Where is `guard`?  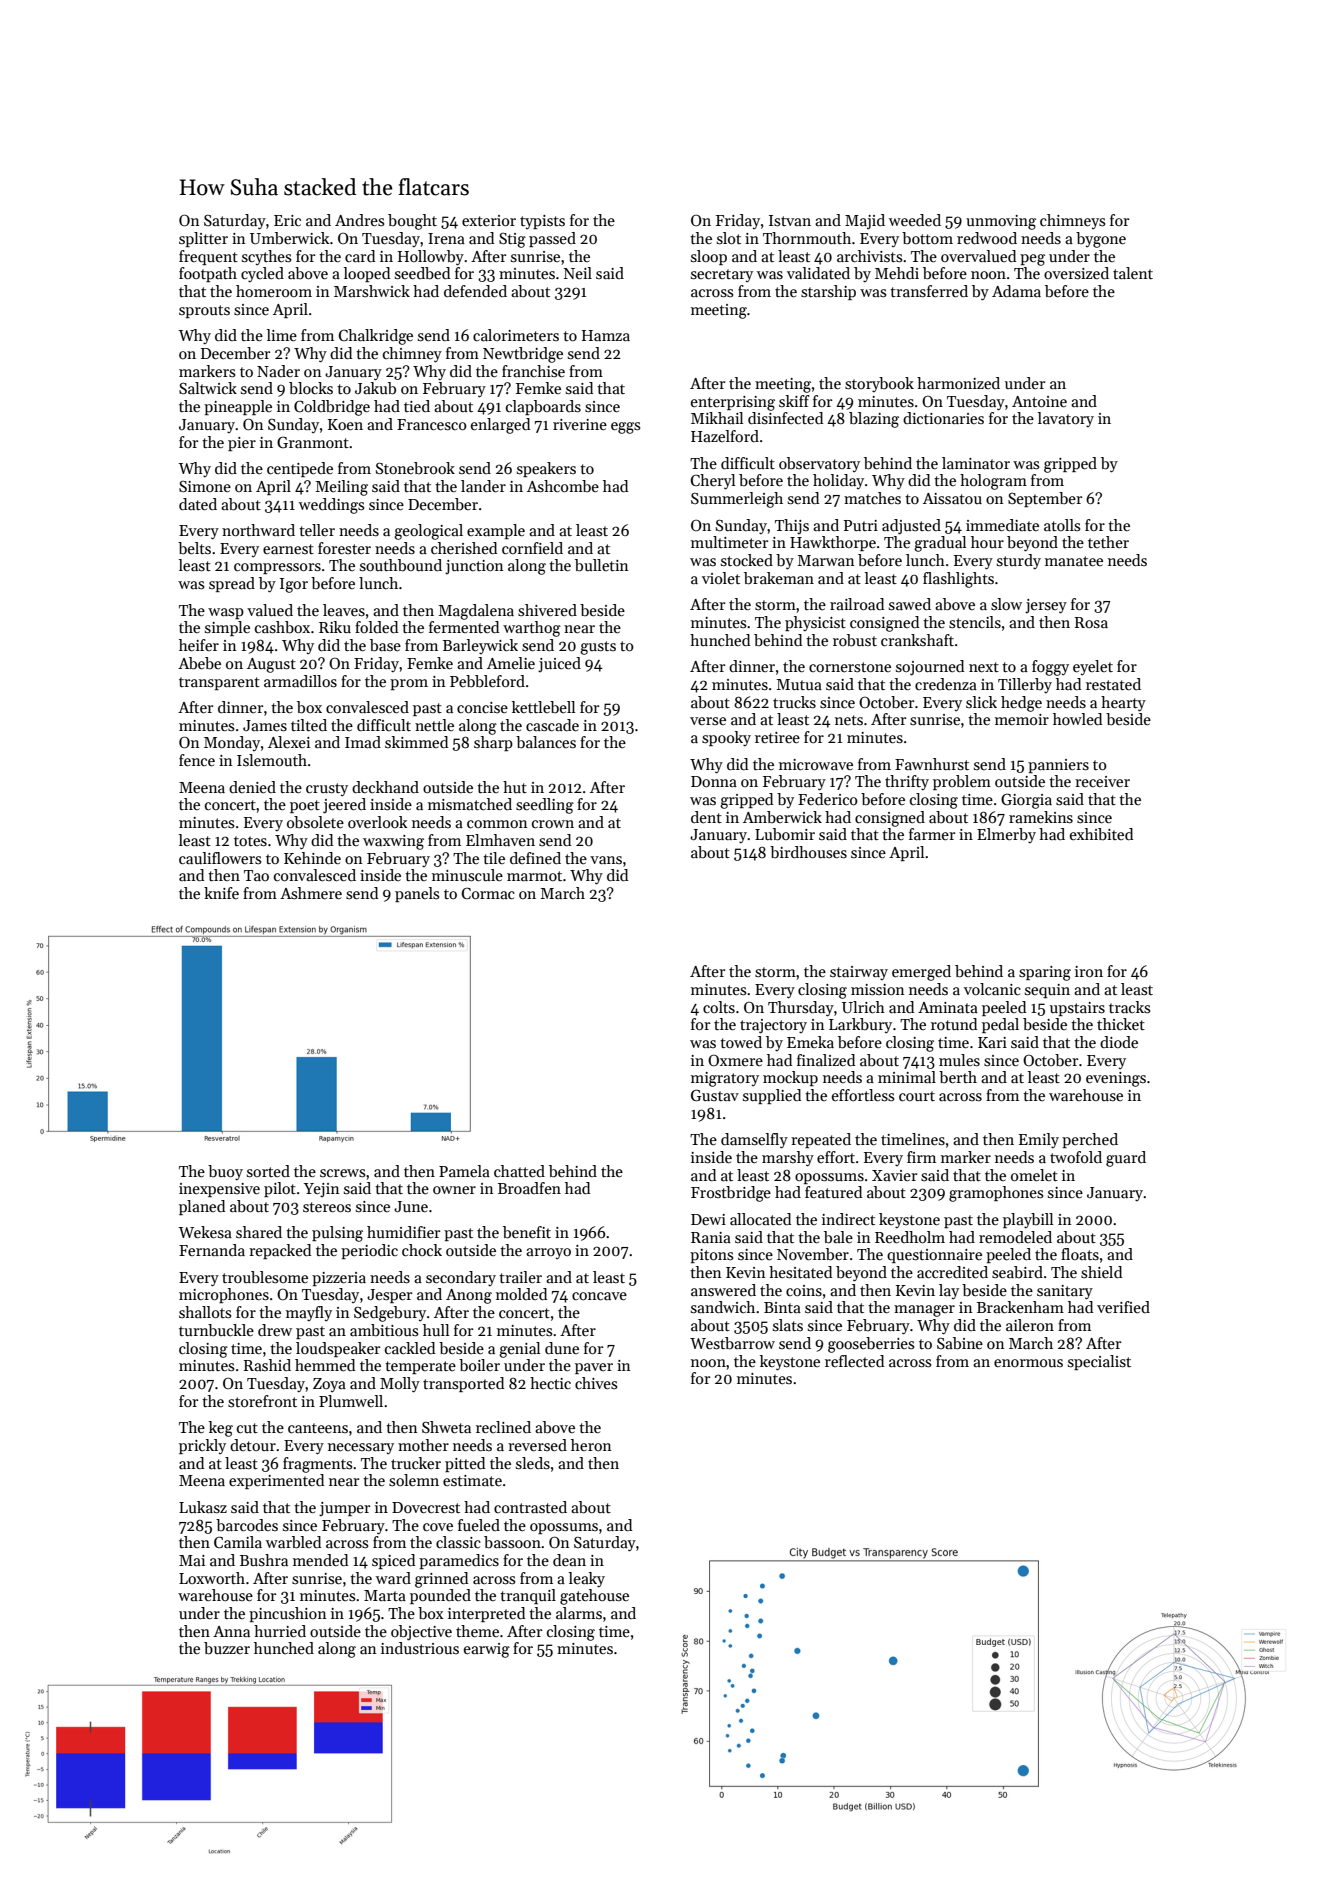
guard is located at coordinates (1126, 1159).
